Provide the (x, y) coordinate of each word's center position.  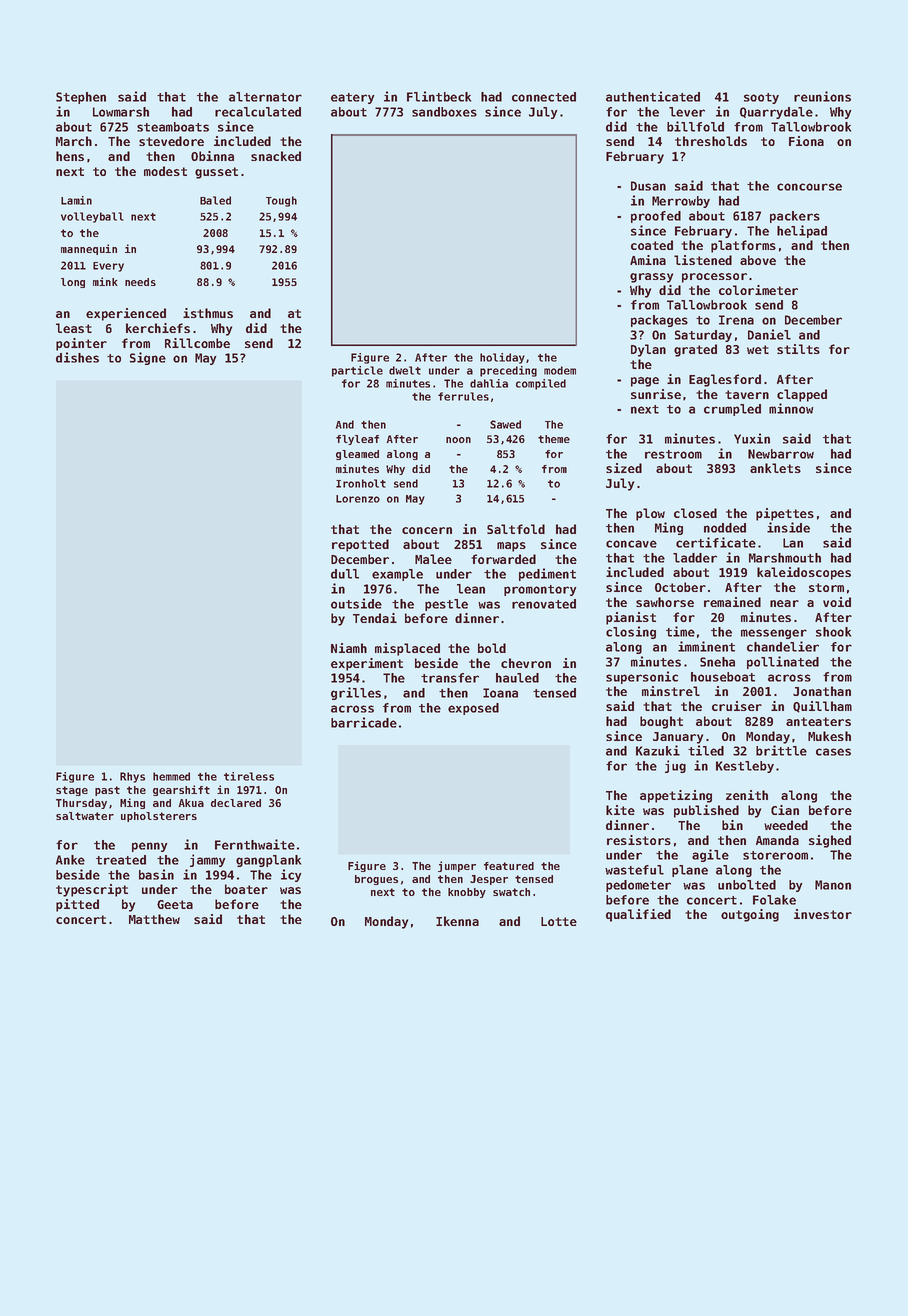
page (645, 382)
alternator (265, 97)
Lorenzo (358, 499)
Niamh (349, 648)
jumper (457, 866)
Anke (70, 860)
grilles (356, 693)
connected (544, 97)
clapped (802, 395)
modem (560, 370)
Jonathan (822, 691)
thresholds (711, 141)
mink (105, 281)
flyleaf (357, 440)
